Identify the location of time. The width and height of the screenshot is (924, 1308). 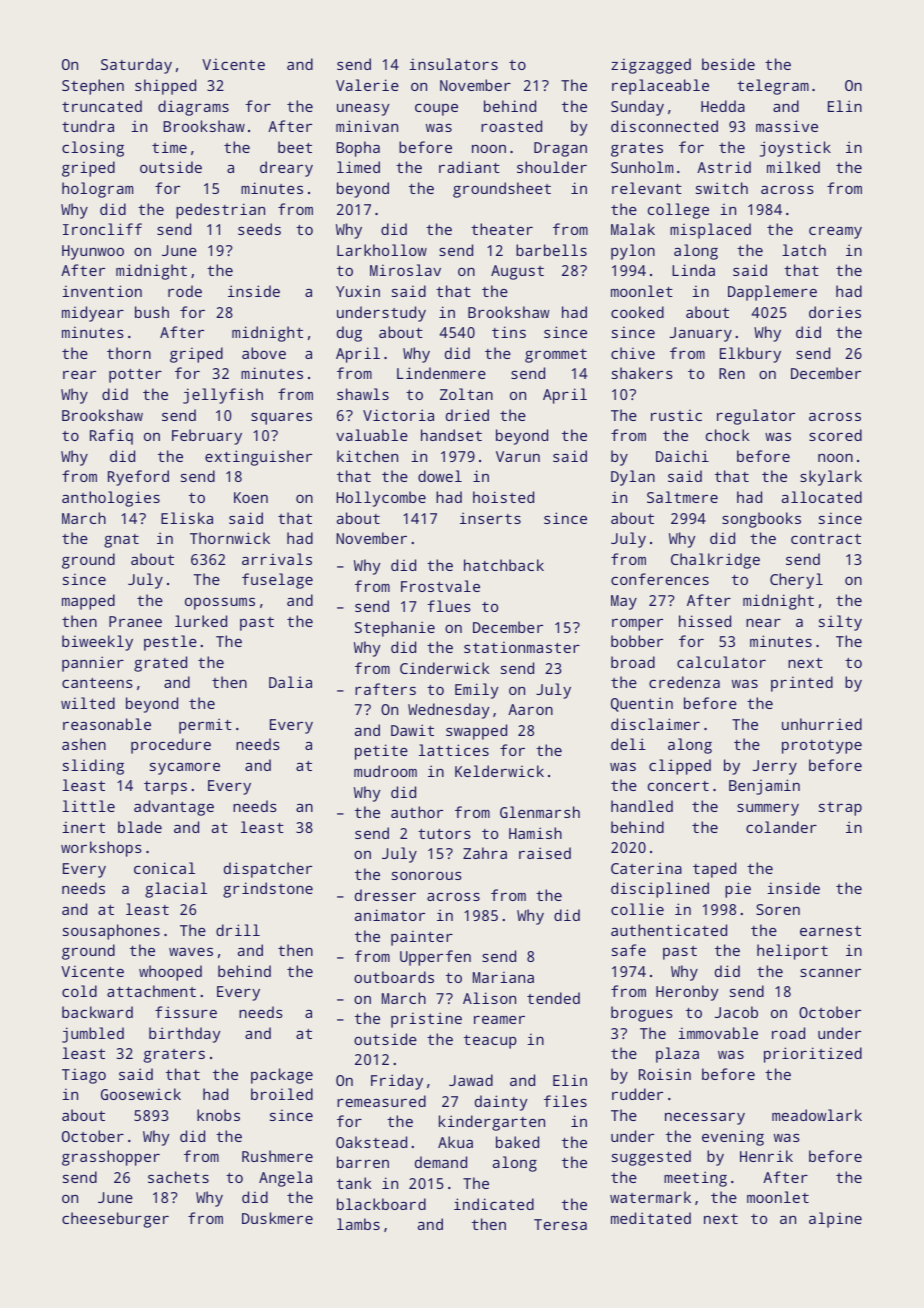
(169, 147).
